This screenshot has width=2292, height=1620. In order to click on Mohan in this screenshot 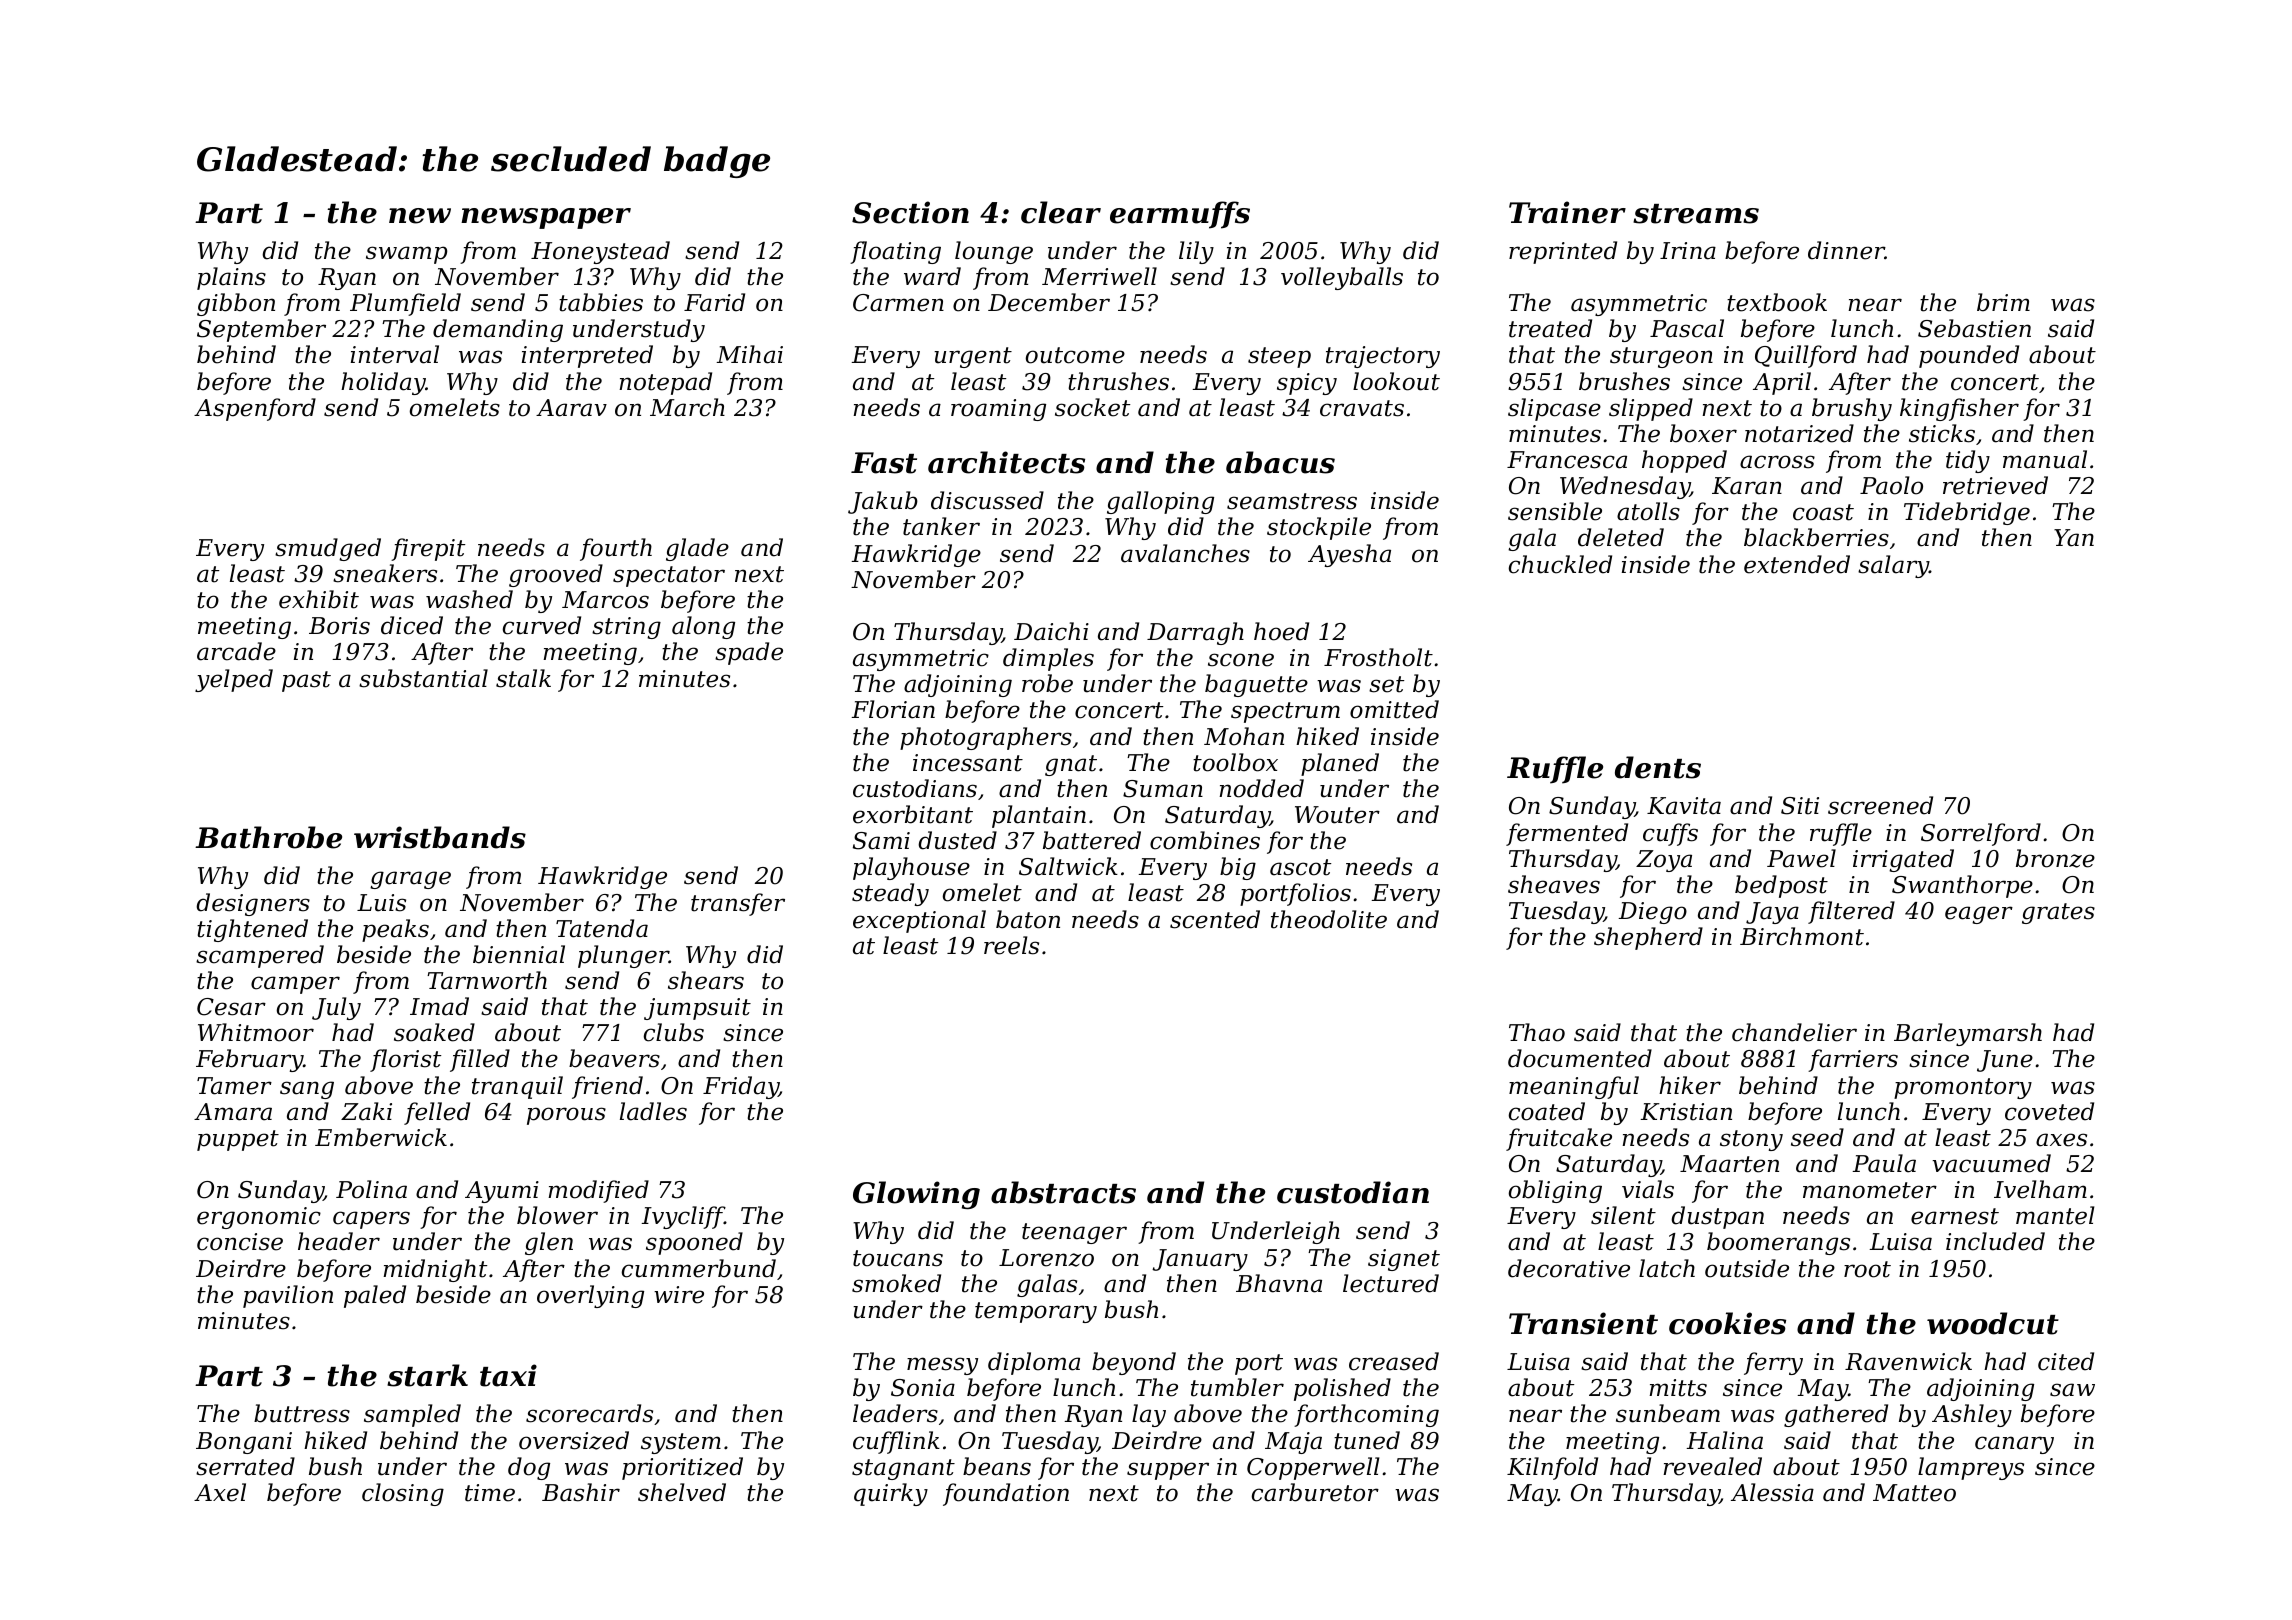, I will do `click(1244, 736)`.
